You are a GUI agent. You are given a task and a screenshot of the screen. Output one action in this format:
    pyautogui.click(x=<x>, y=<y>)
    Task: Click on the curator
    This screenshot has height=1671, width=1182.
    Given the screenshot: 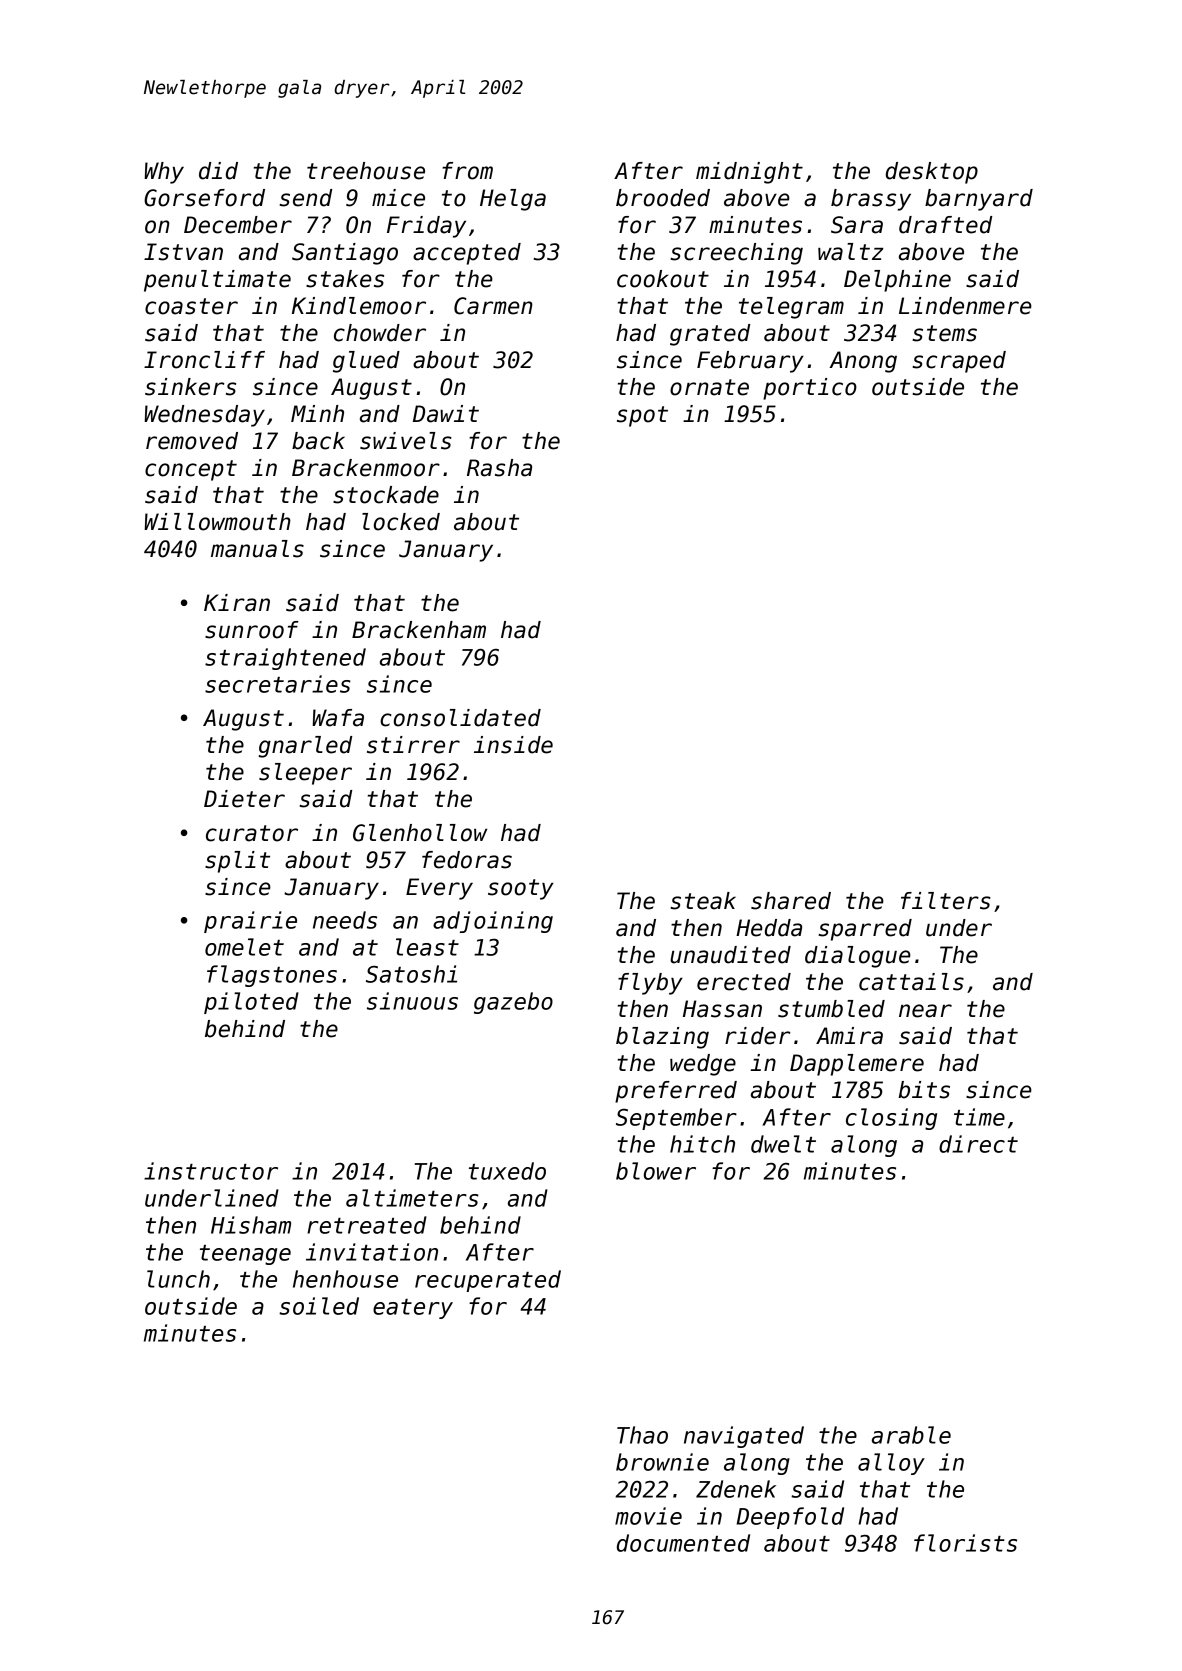 What is the action you would take?
    pyautogui.click(x=252, y=833)
